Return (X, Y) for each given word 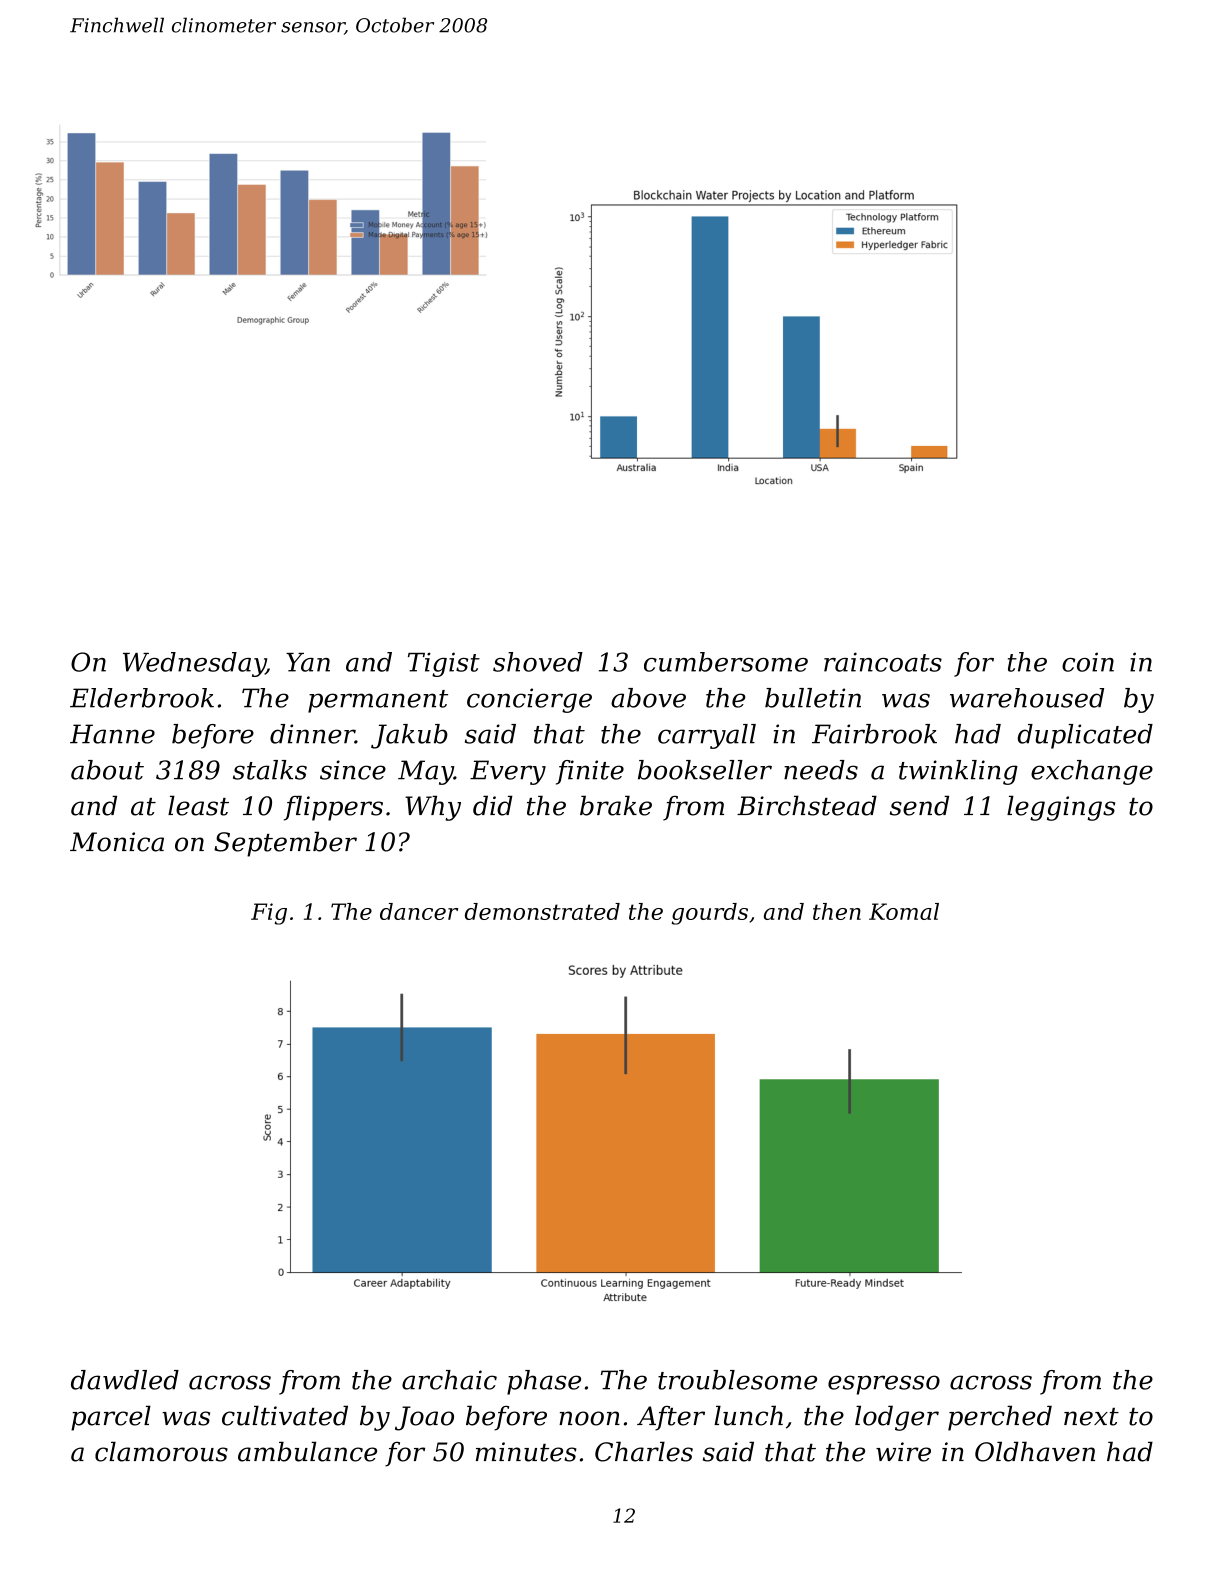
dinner (312, 734)
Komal (904, 911)
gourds (710, 914)
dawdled (125, 1380)
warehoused (1027, 698)
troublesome (737, 1380)
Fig (269, 914)
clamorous (161, 1451)
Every (508, 772)
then (837, 911)
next (1091, 1417)
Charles (644, 1451)
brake (616, 805)
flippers (333, 808)
